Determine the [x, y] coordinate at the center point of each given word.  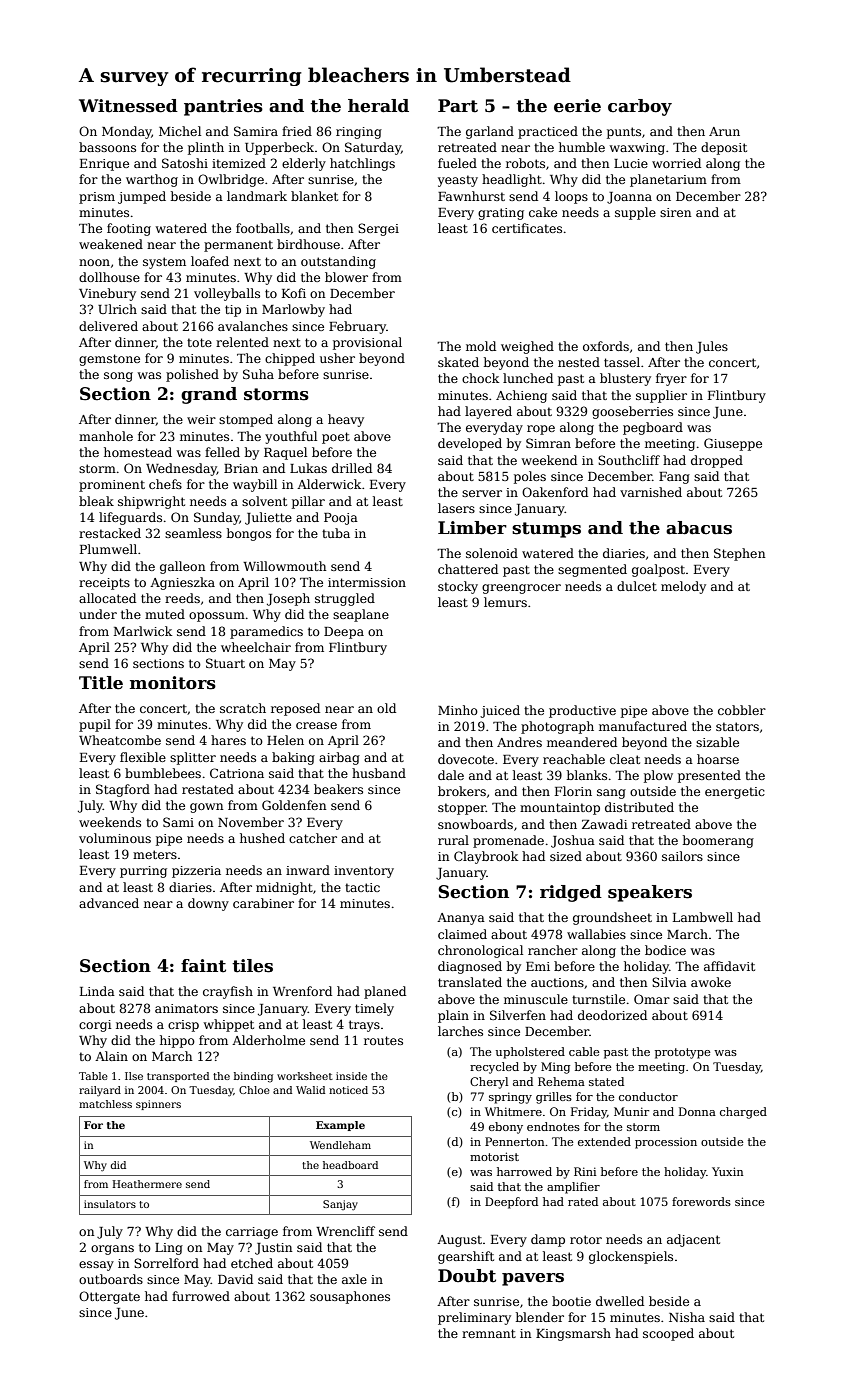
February [357, 327]
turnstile [598, 999]
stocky [458, 587]
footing [129, 229]
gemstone [109, 360]
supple [635, 213]
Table [93, 1076]
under [98, 614]
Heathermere [147, 1184]
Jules [712, 347]
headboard [350, 1165]
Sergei [378, 229]
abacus [699, 528]
